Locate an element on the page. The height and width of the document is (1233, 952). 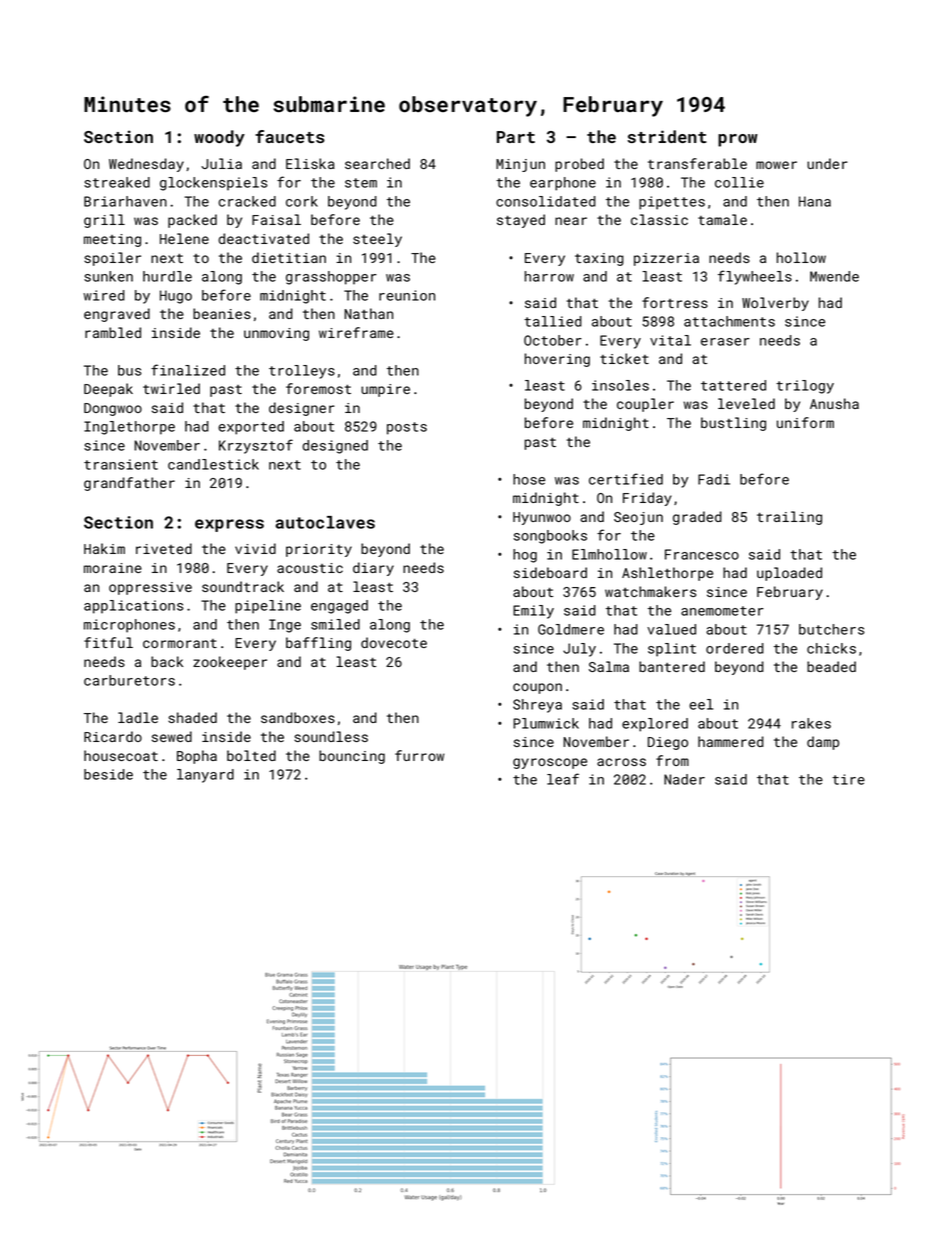
Faisal is located at coordinates (276, 219).
